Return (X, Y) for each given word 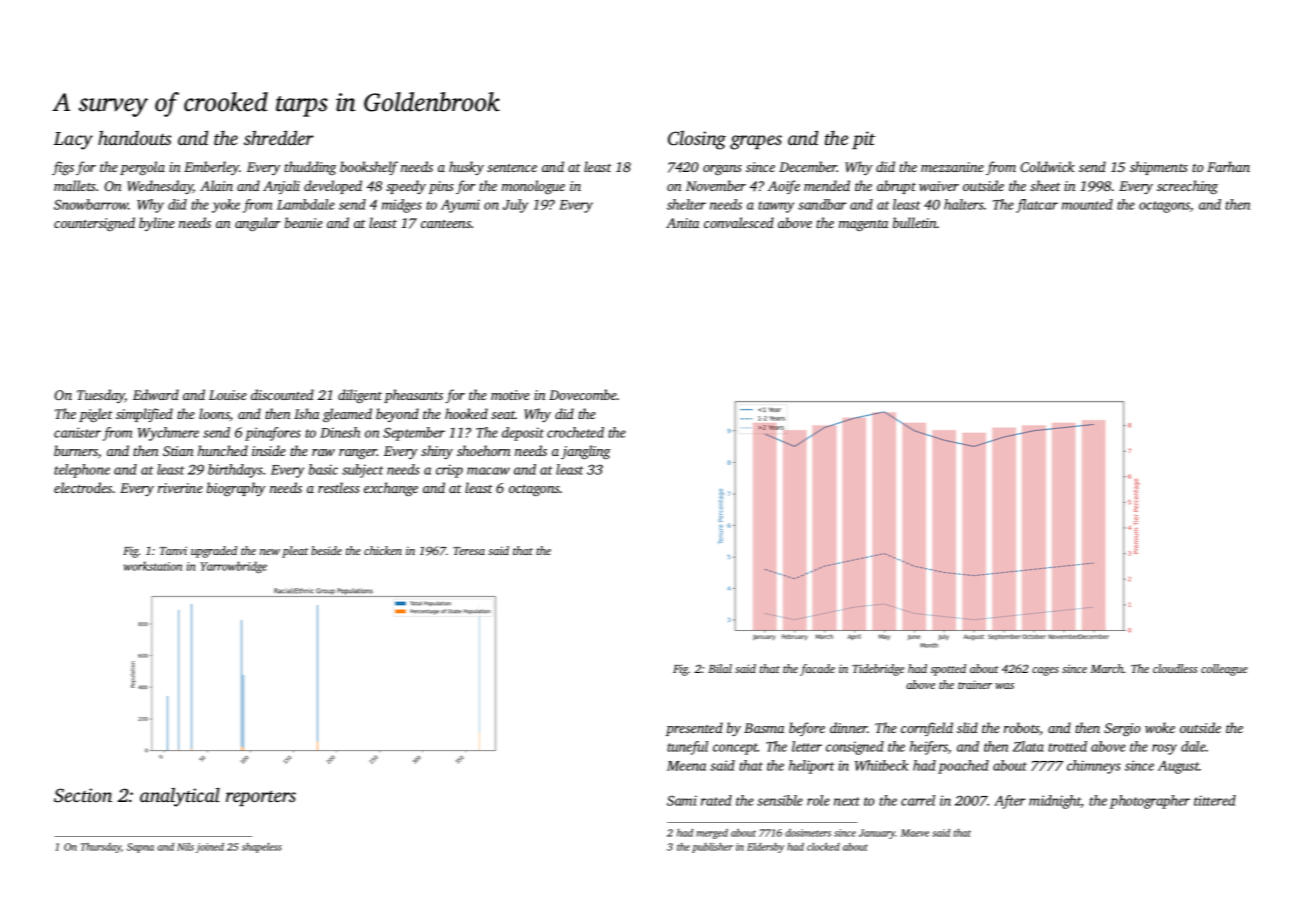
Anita (682, 223)
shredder (279, 137)
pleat (295, 552)
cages (1045, 671)
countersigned (94, 224)
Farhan (1228, 166)
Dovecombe (583, 394)
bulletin (915, 222)
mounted (1087, 204)
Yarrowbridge (233, 567)
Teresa (469, 551)
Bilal (720, 668)
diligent (360, 396)
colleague (1224, 670)
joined (210, 848)
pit (863, 140)
